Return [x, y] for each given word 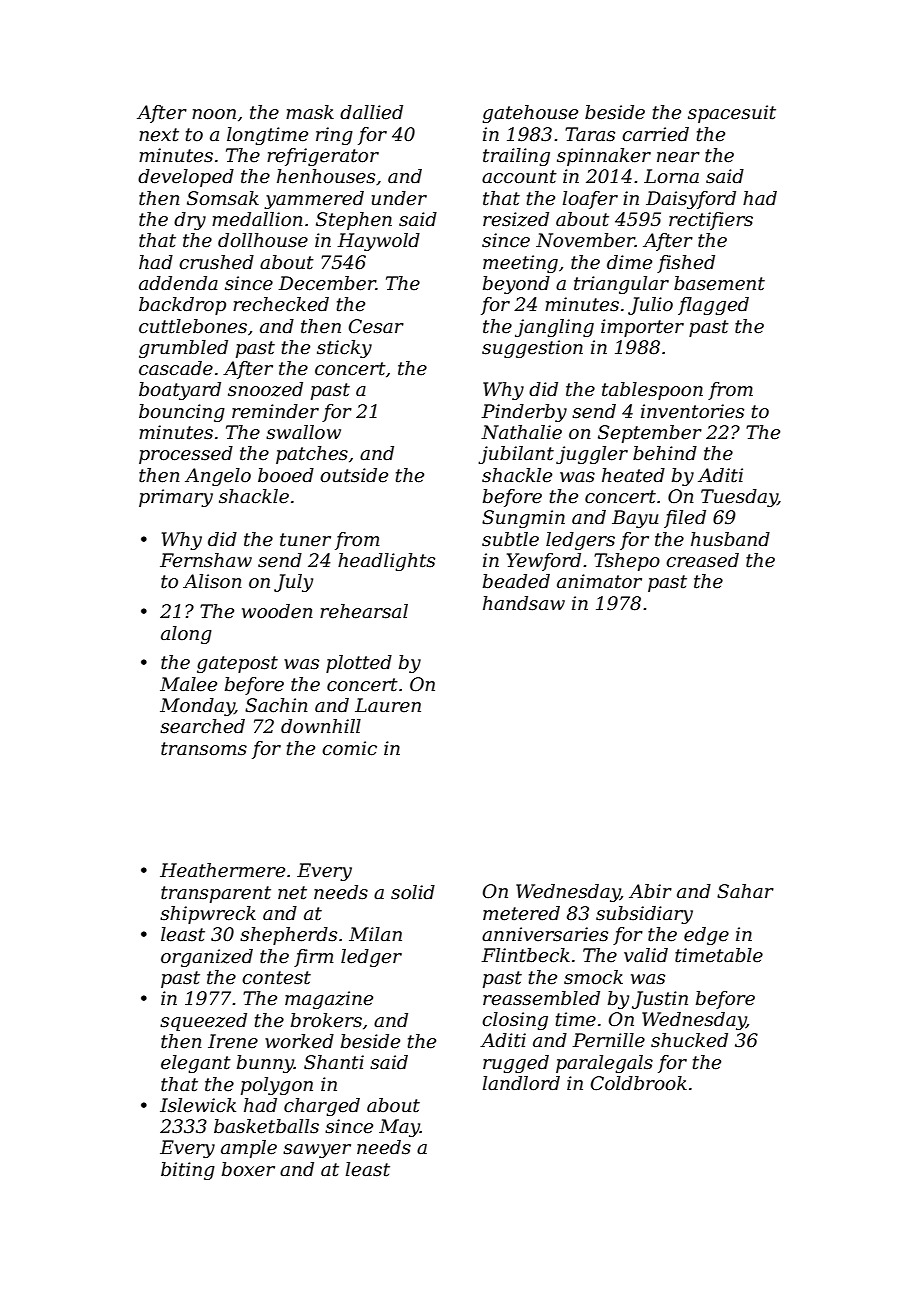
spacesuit [732, 114]
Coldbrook [639, 1083]
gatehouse [530, 114]
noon [214, 114]
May [399, 1128]
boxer [248, 1169]
